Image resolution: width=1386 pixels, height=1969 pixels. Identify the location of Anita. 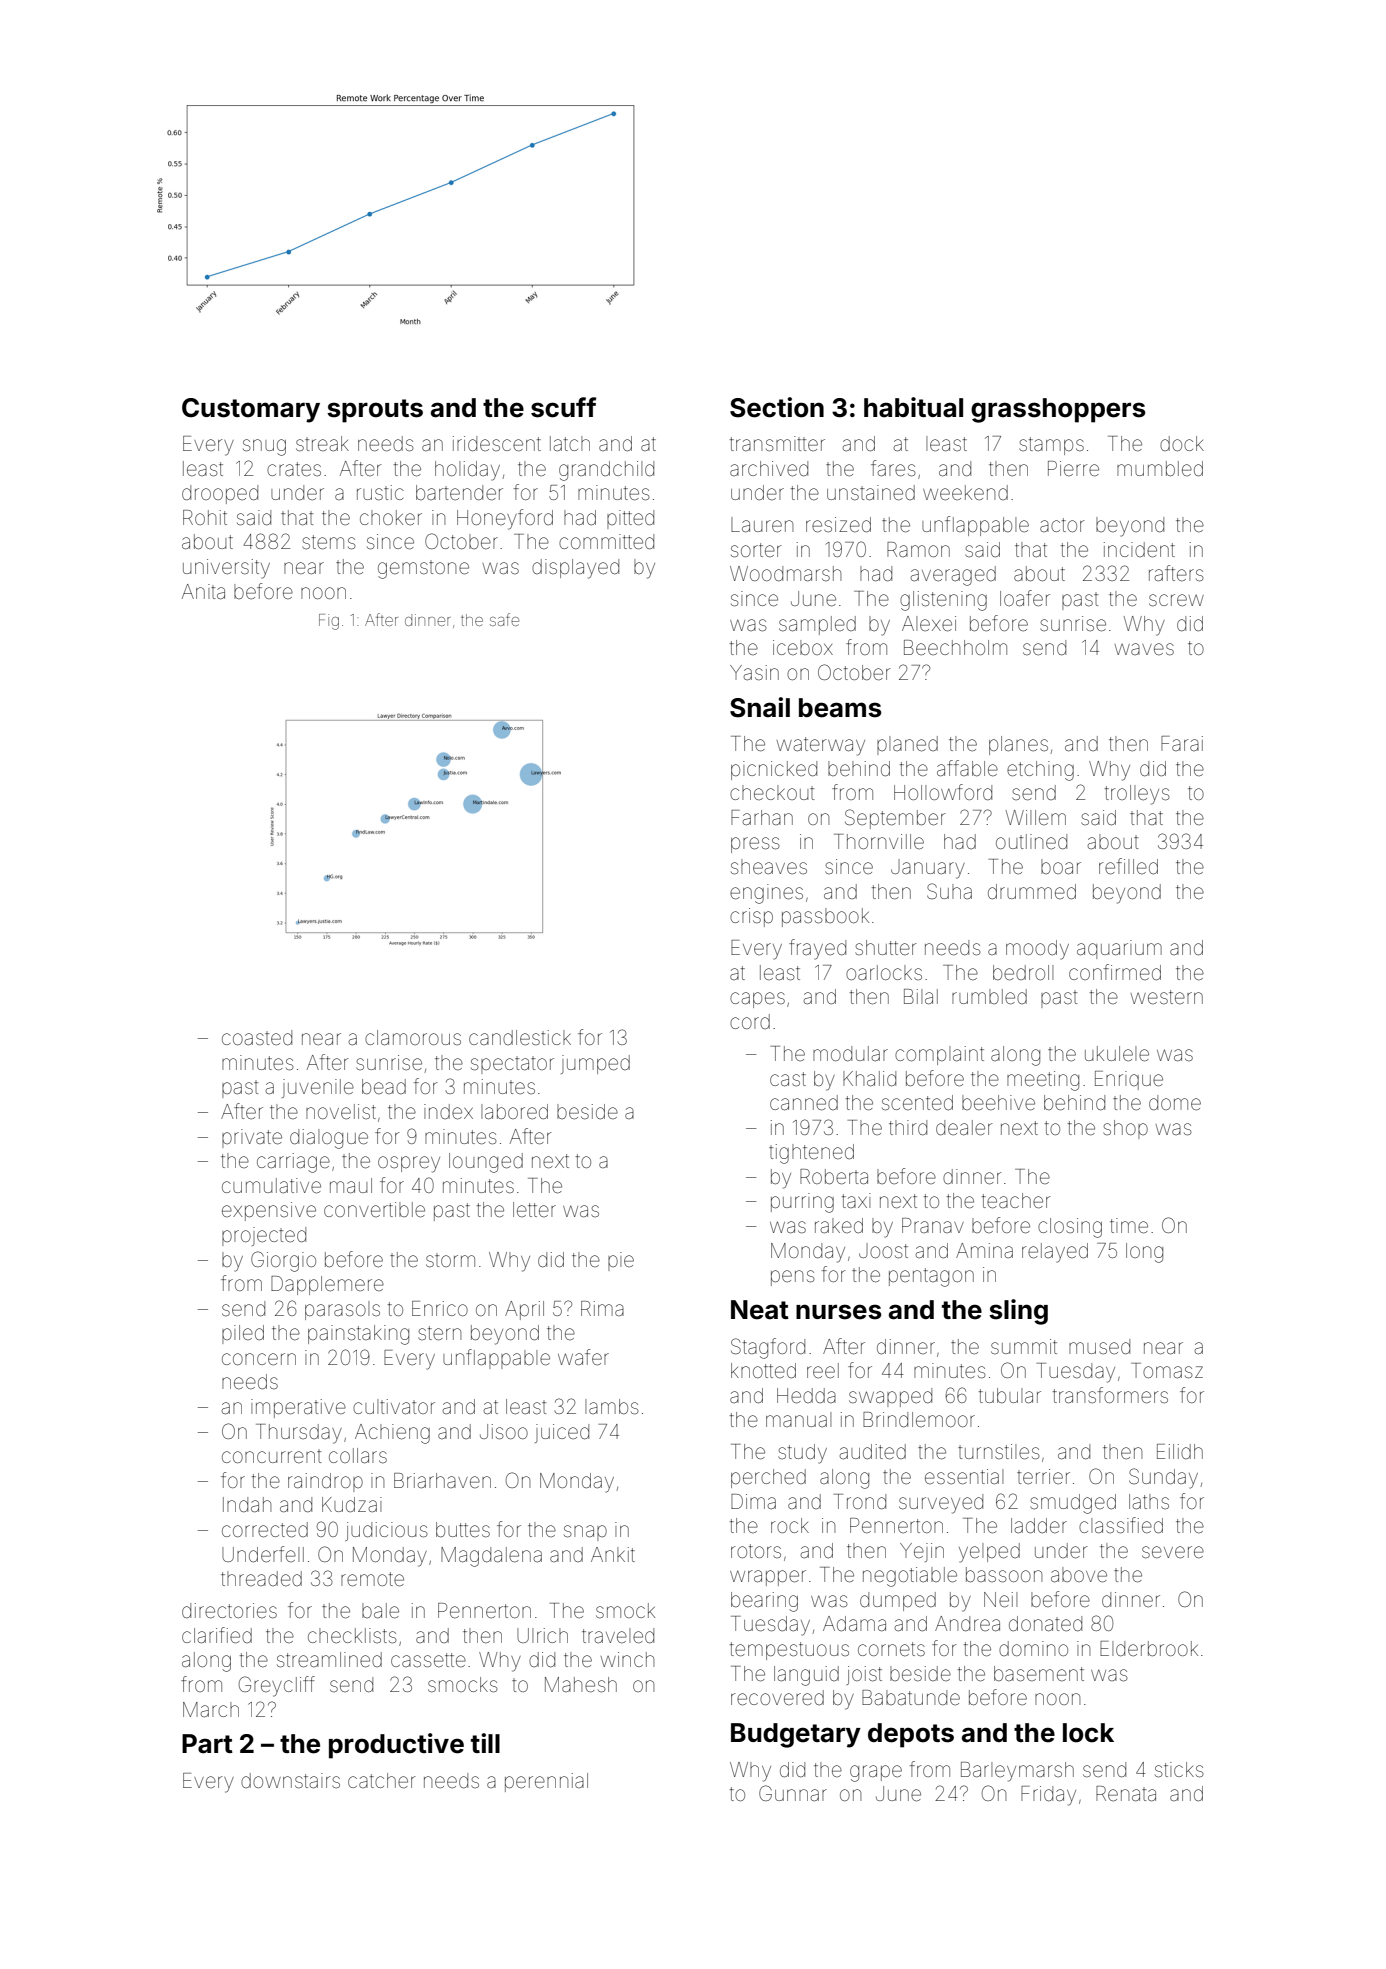
(203, 591).
